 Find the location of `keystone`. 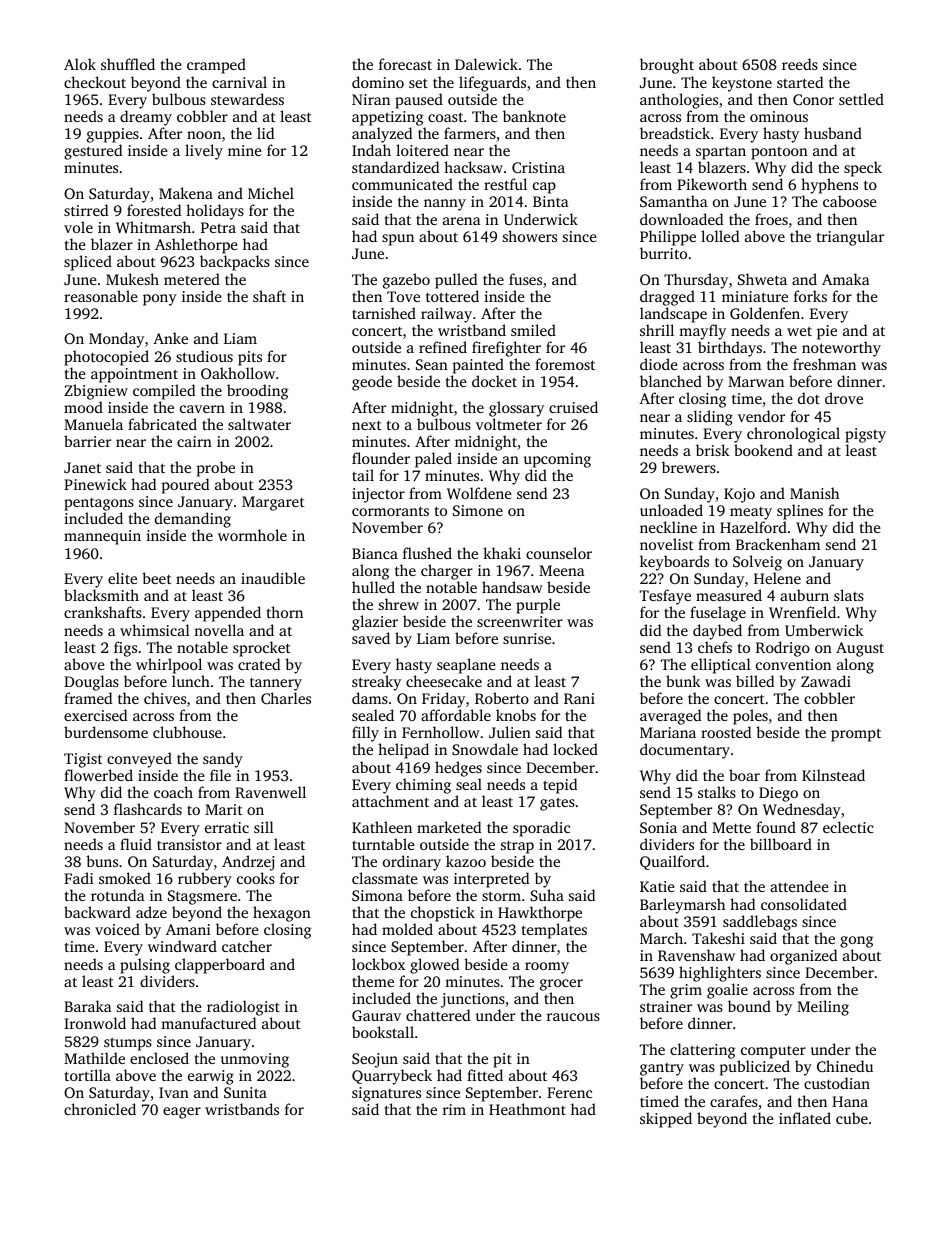

keystone is located at coordinates (742, 84).
